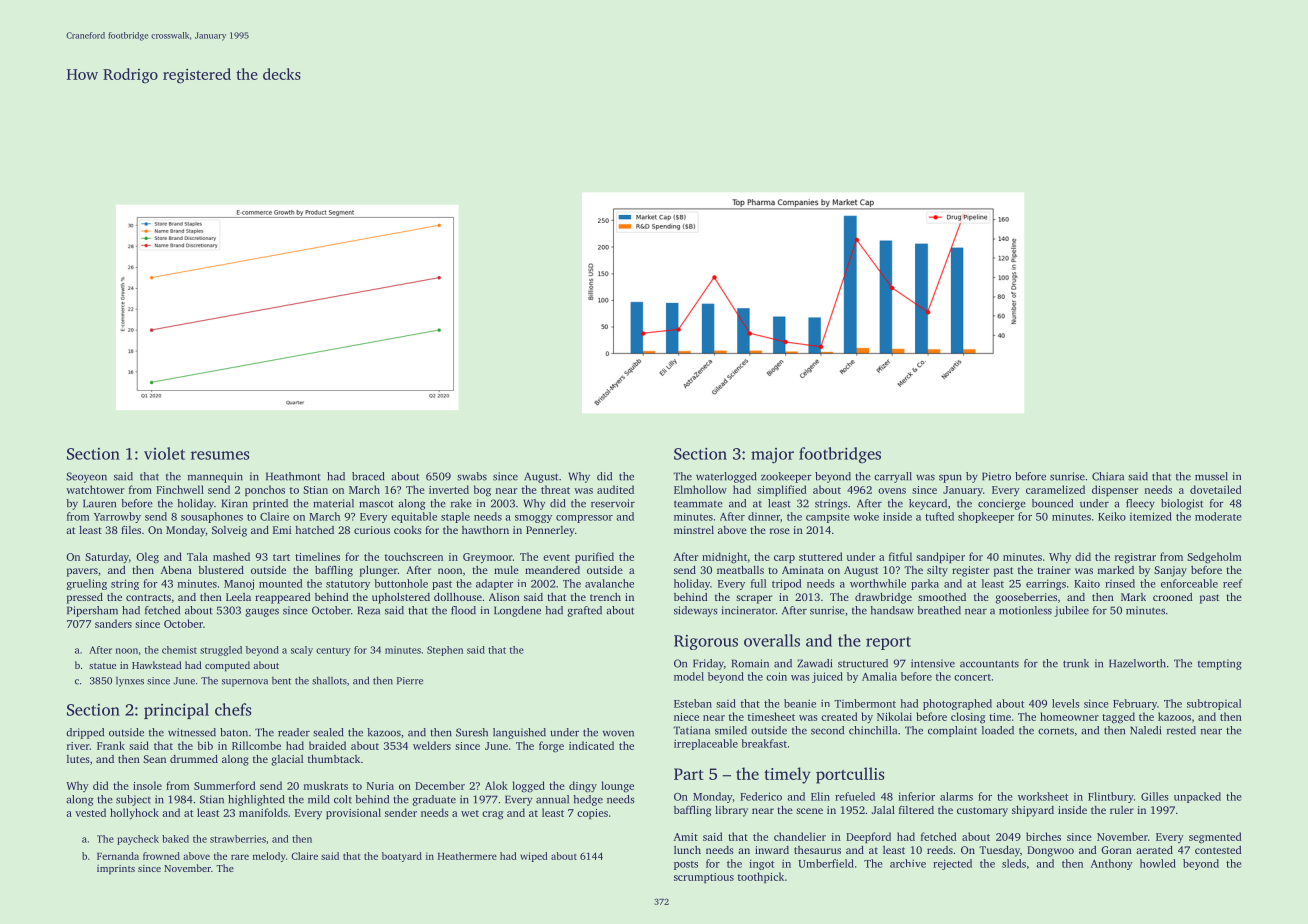 The image size is (1308, 924). I want to click on enforceable, so click(1189, 583).
